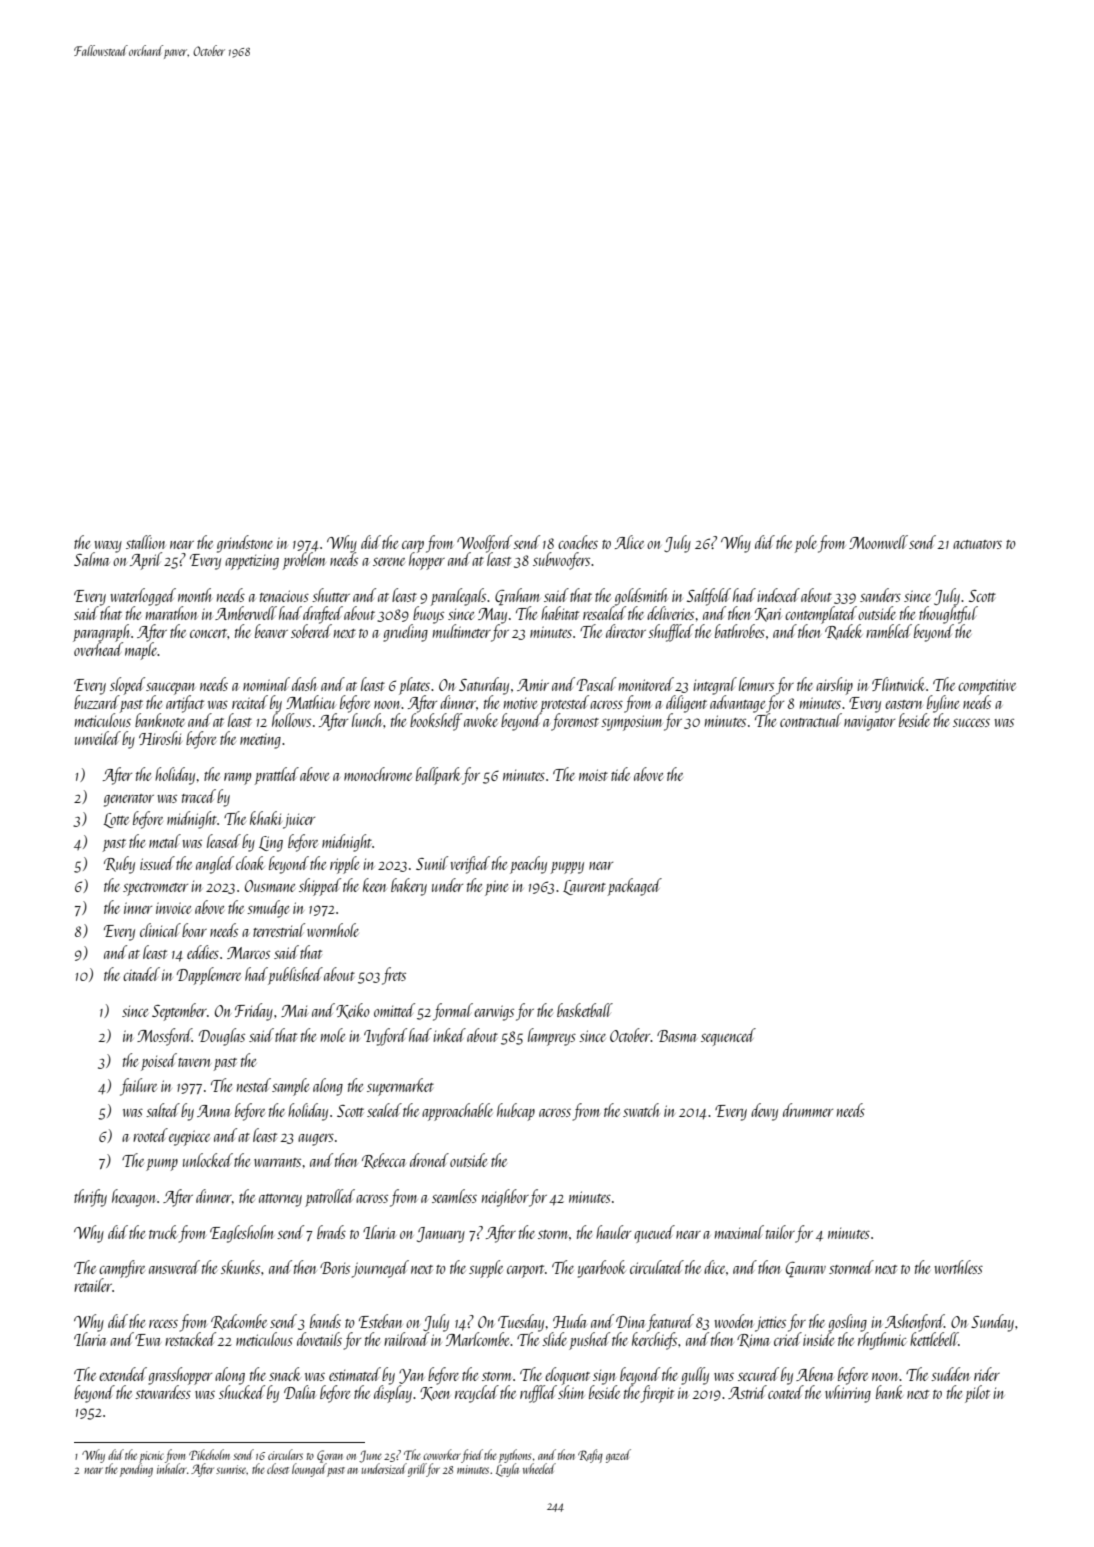  I want to click on worthless, so click(958, 1267).
